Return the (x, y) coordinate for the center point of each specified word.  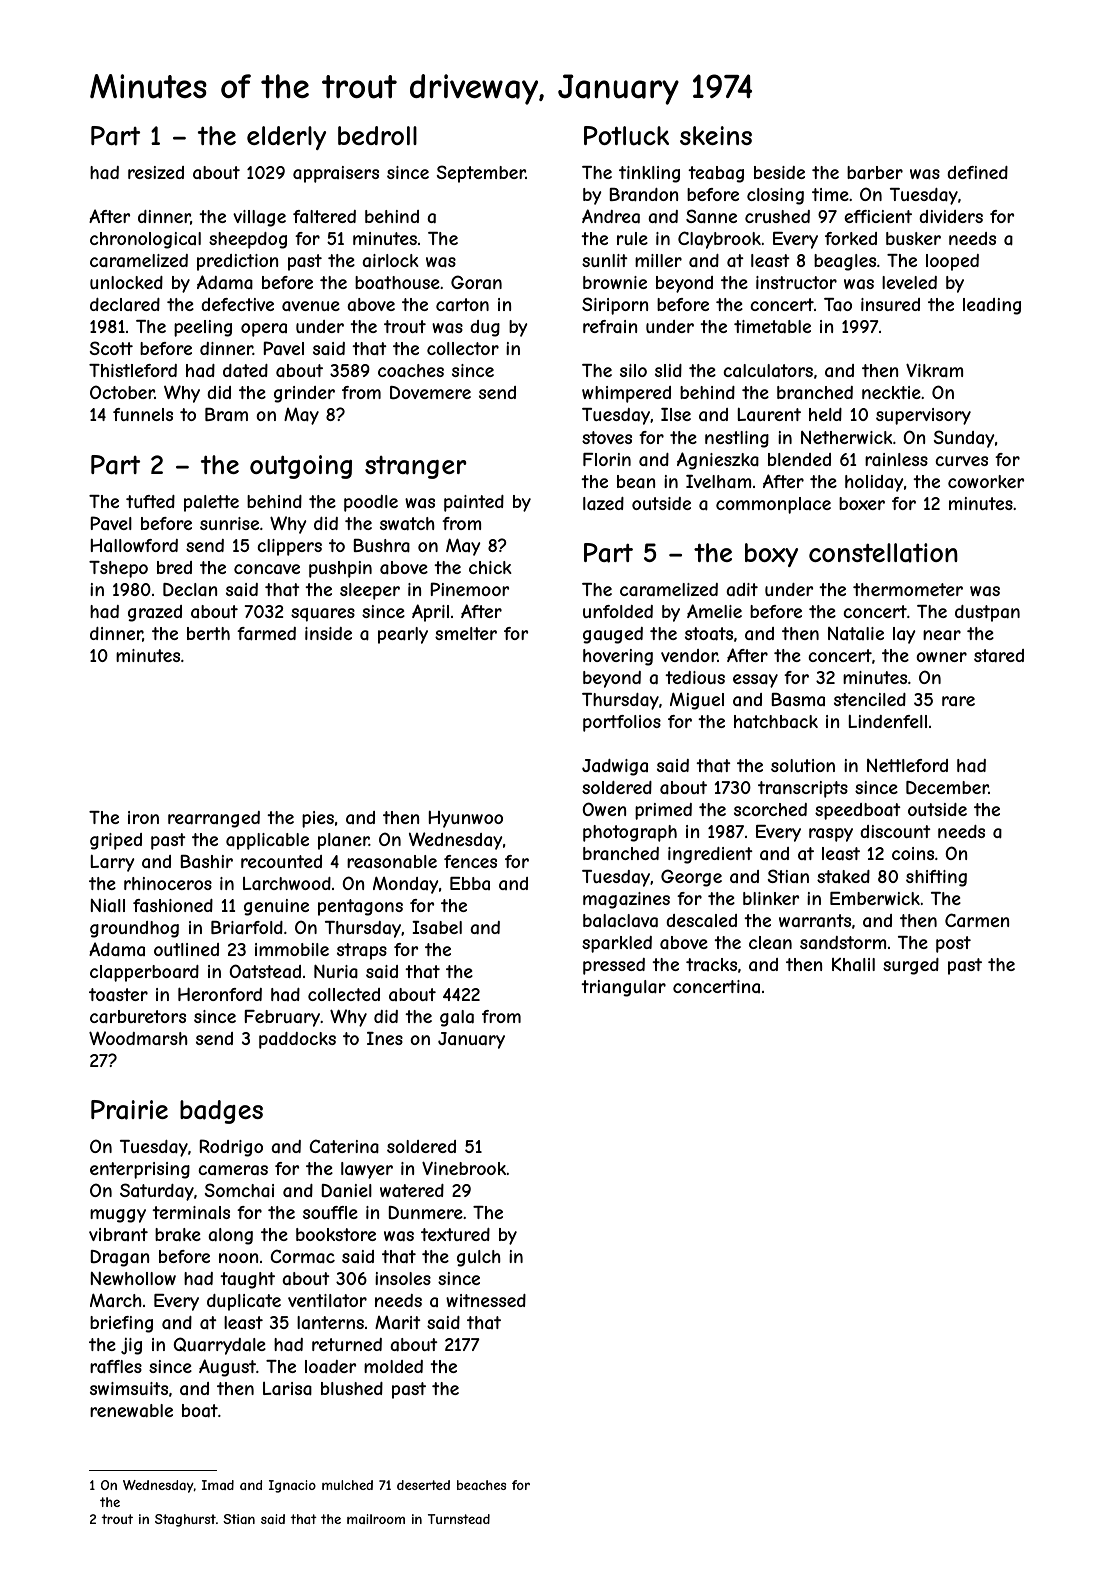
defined (977, 172)
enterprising (140, 1170)
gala (457, 1018)
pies (318, 819)
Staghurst (185, 1520)
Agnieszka (718, 461)
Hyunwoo (465, 819)
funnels (143, 414)
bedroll (377, 135)
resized (156, 172)
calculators (768, 370)
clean (770, 942)
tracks (711, 964)
